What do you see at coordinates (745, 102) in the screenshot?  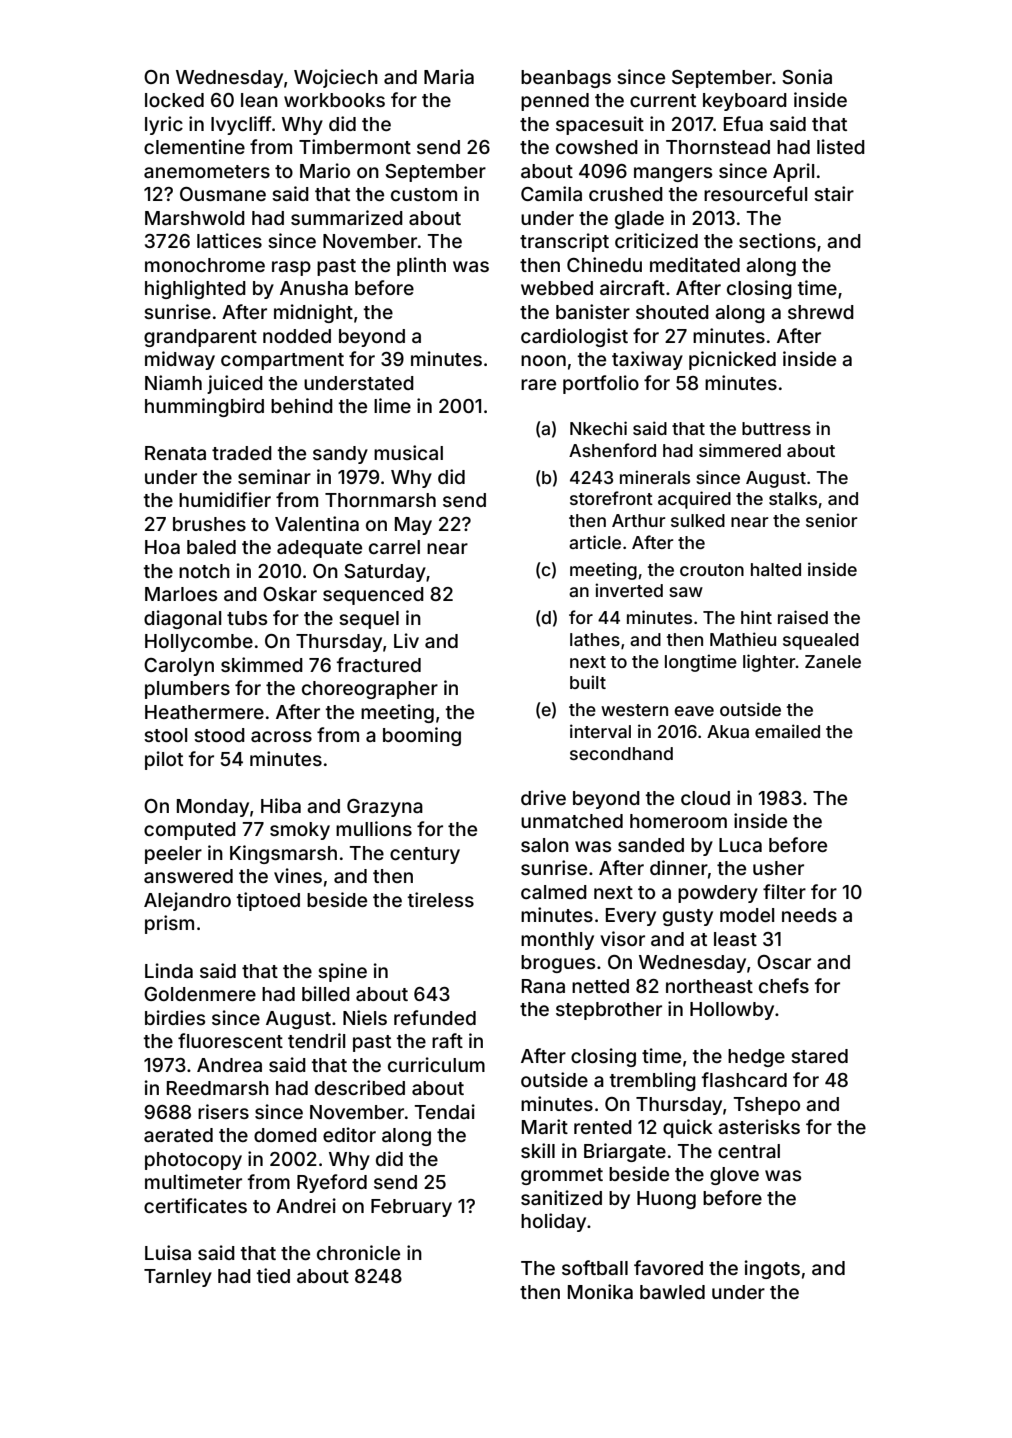 I see `keyboard` at bounding box center [745, 102].
